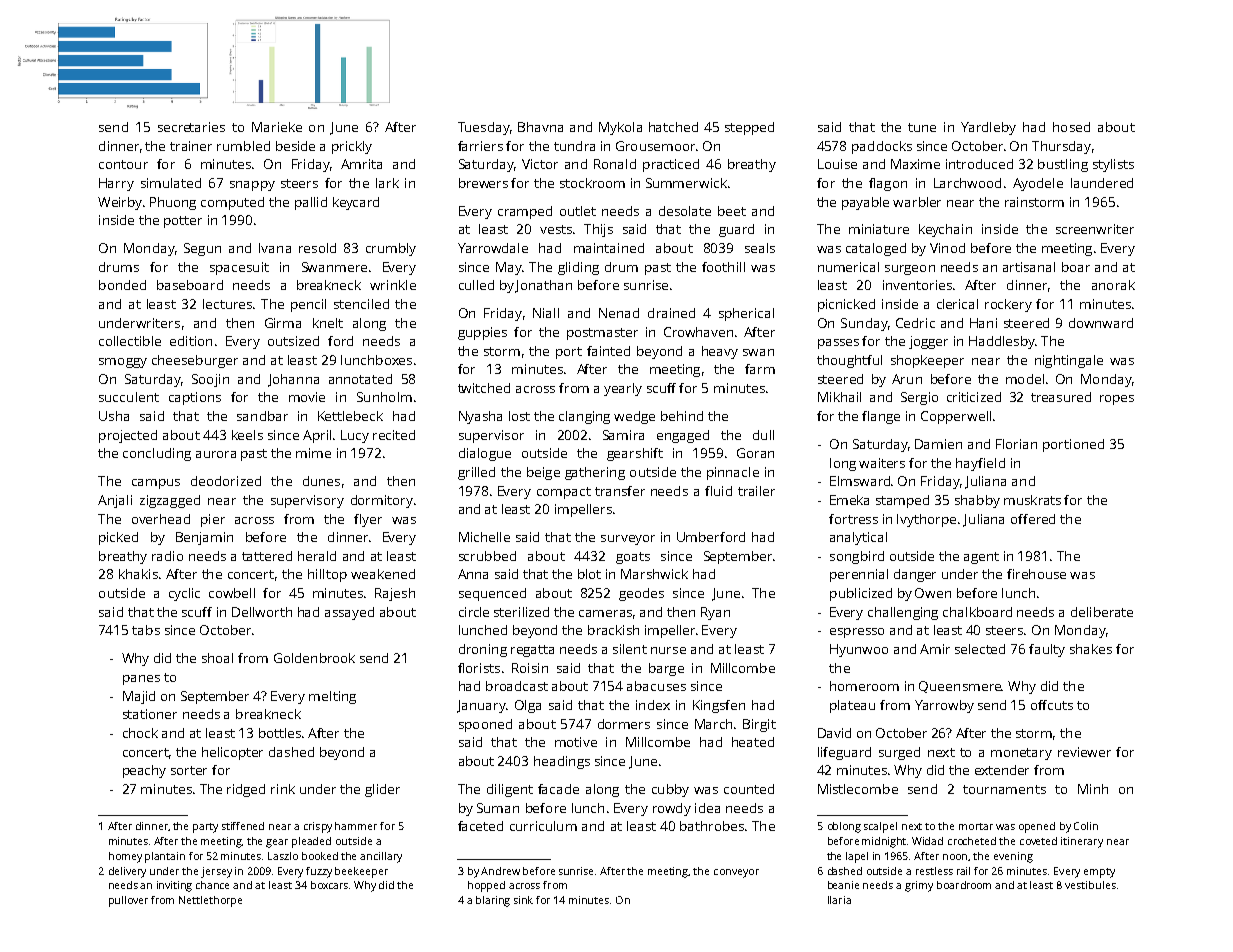  Describe the element at coordinates (319, 872) in the screenshot. I see `fuzzy` at that location.
